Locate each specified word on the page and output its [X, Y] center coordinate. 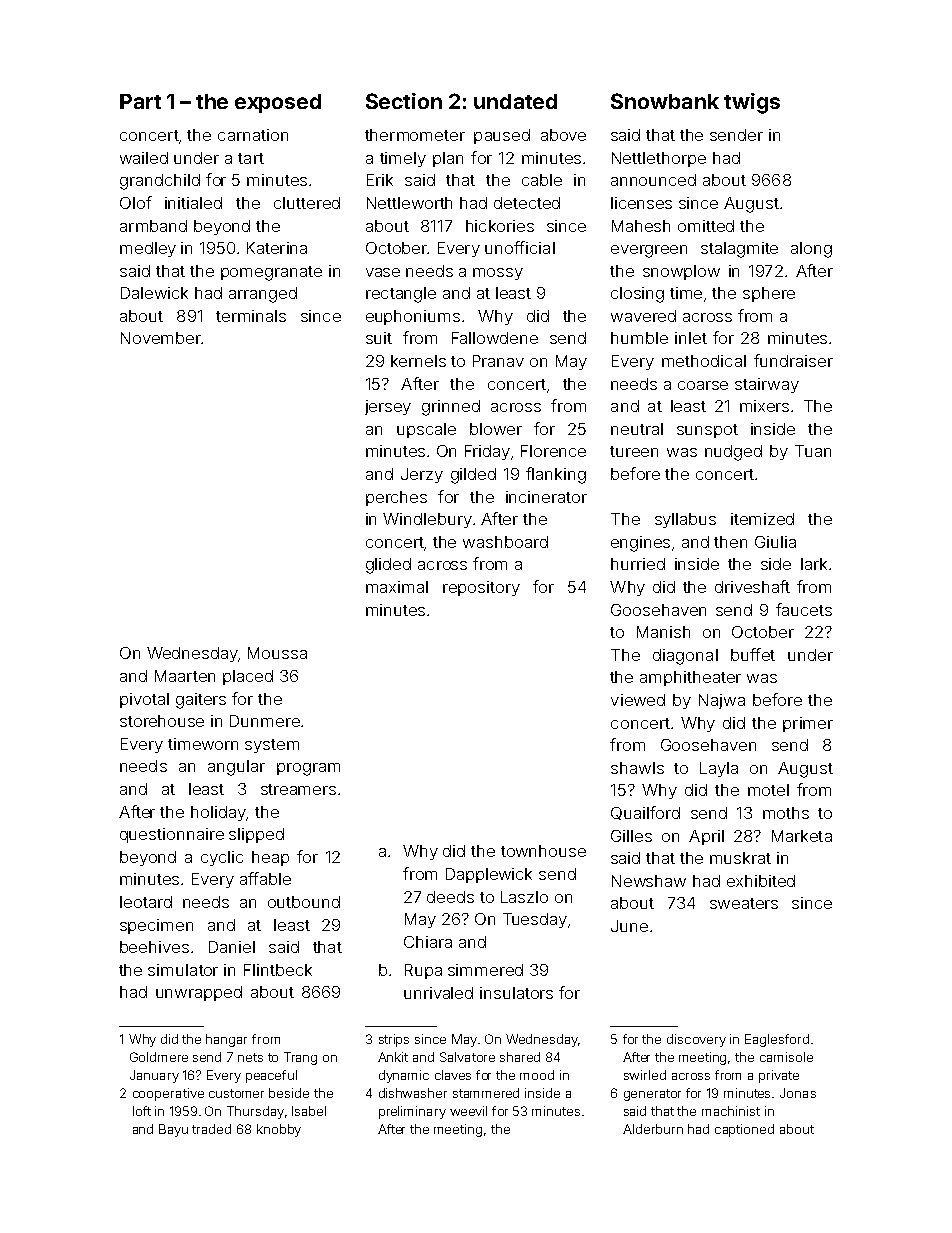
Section [404, 101]
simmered [485, 970]
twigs [752, 103]
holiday [218, 813]
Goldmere [159, 1057]
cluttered [307, 203]
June [629, 926]
